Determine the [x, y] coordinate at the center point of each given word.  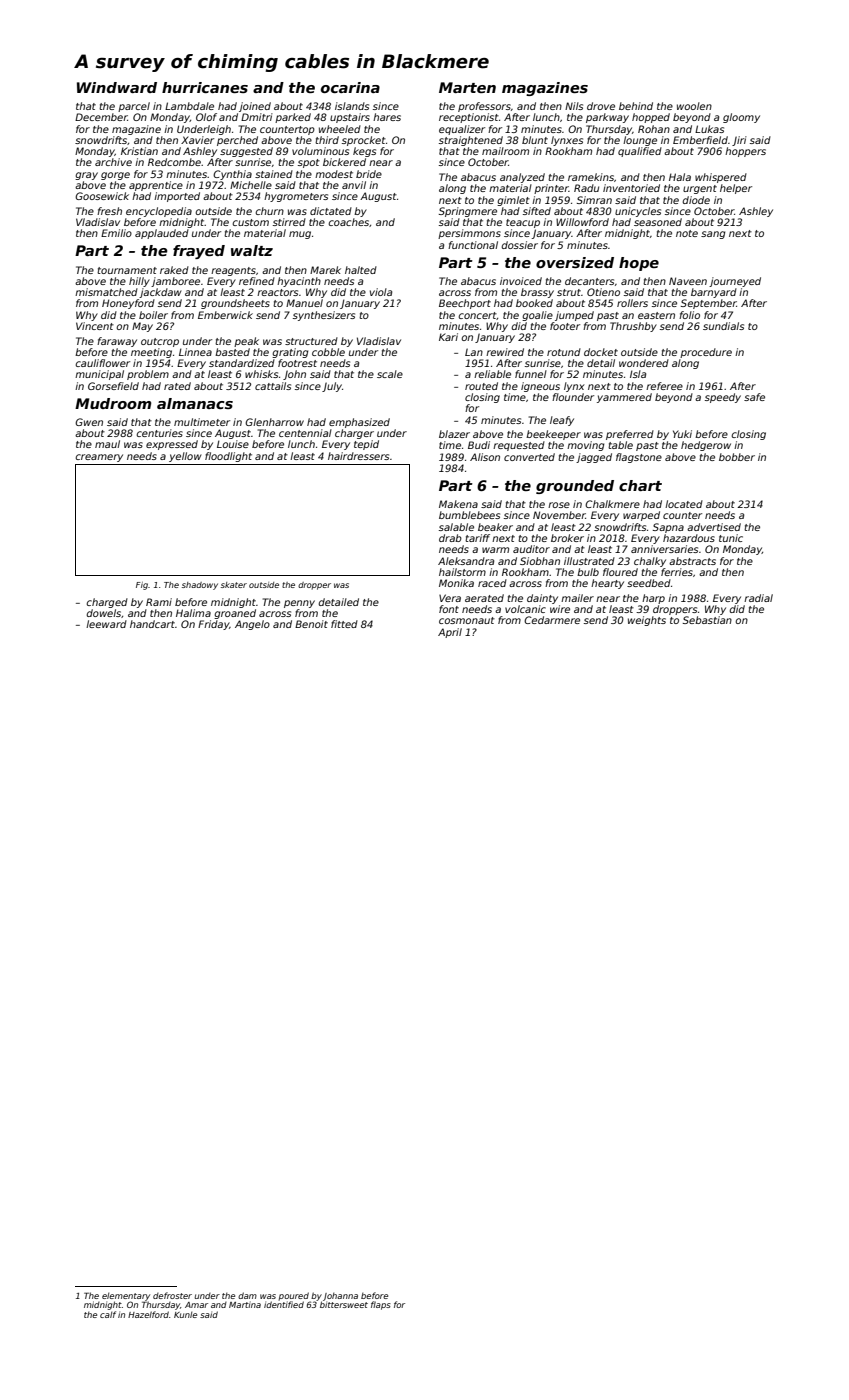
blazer [454, 434]
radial [758, 598]
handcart [152, 624]
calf [108, 1314]
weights [647, 621]
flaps [381, 1305]
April [450, 633]
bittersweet [344, 1304]
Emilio [116, 233]
